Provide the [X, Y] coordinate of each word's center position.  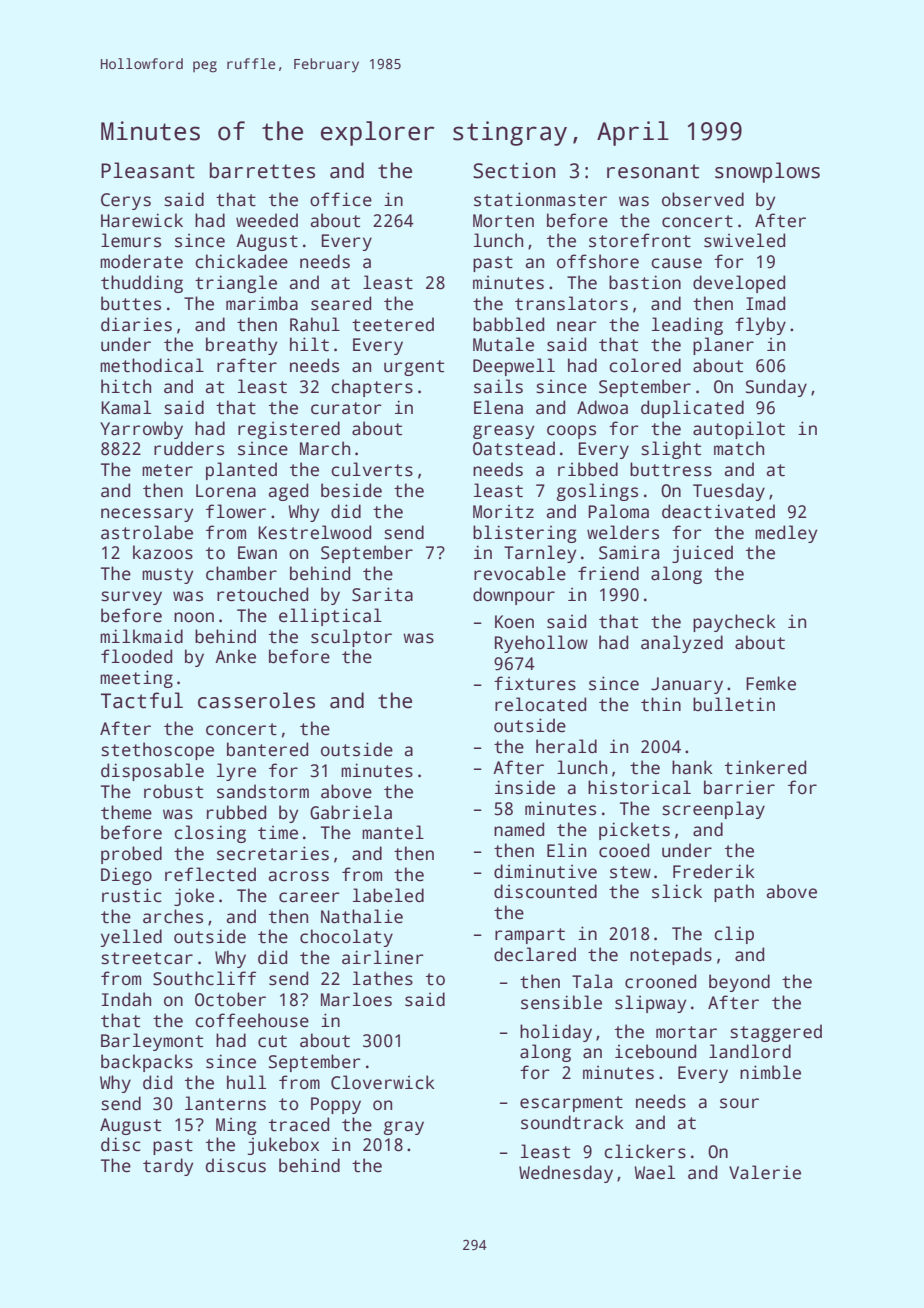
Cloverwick [383, 1082]
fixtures [535, 683]
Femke [771, 683]
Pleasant [148, 170]
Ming [236, 1126]
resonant [653, 171]
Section [514, 170]
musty [167, 576]
